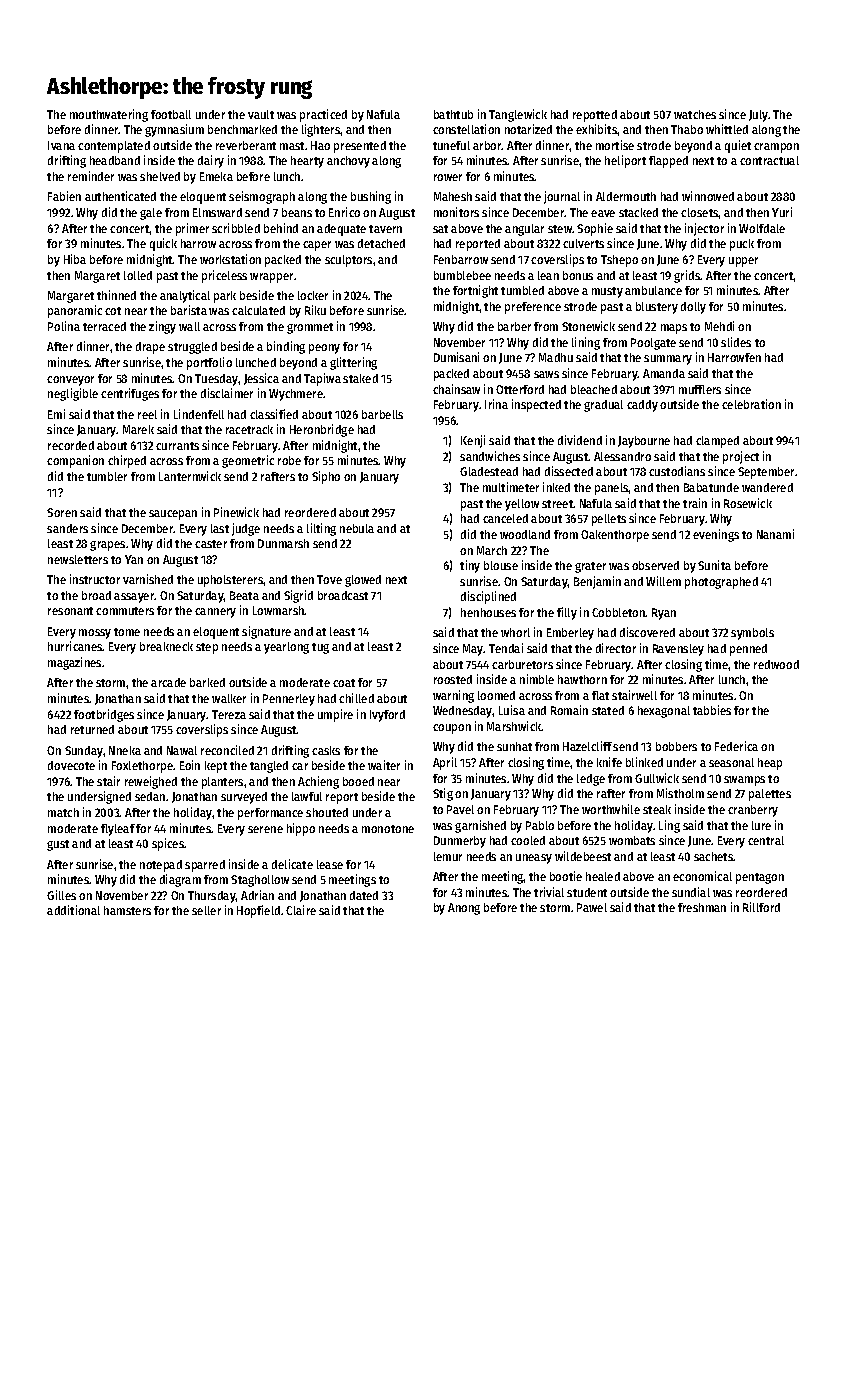  Describe the element at coordinates (174, 130) in the image. I see `gymnasium` at that location.
